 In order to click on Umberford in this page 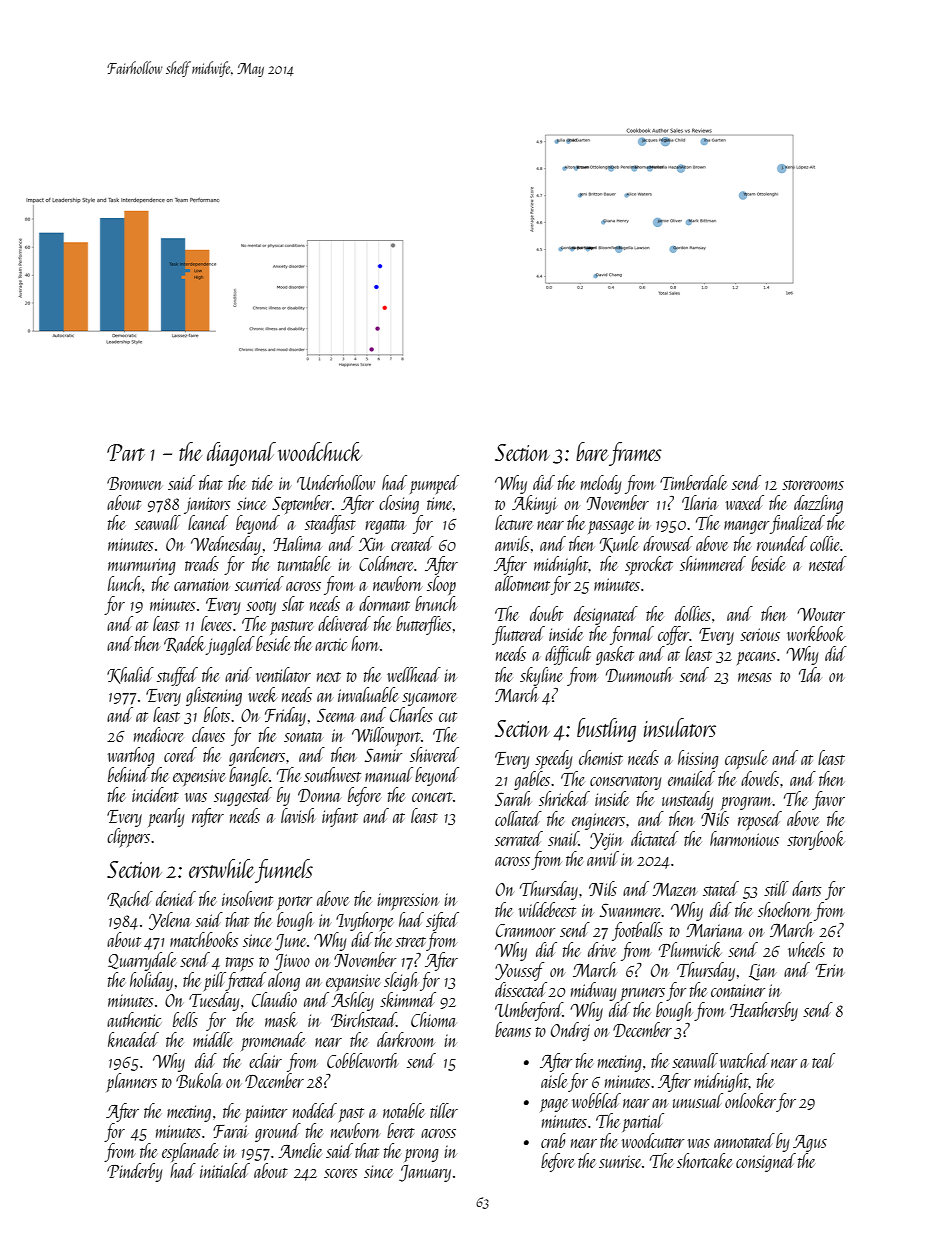, I will do `click(529, 1011)`.
